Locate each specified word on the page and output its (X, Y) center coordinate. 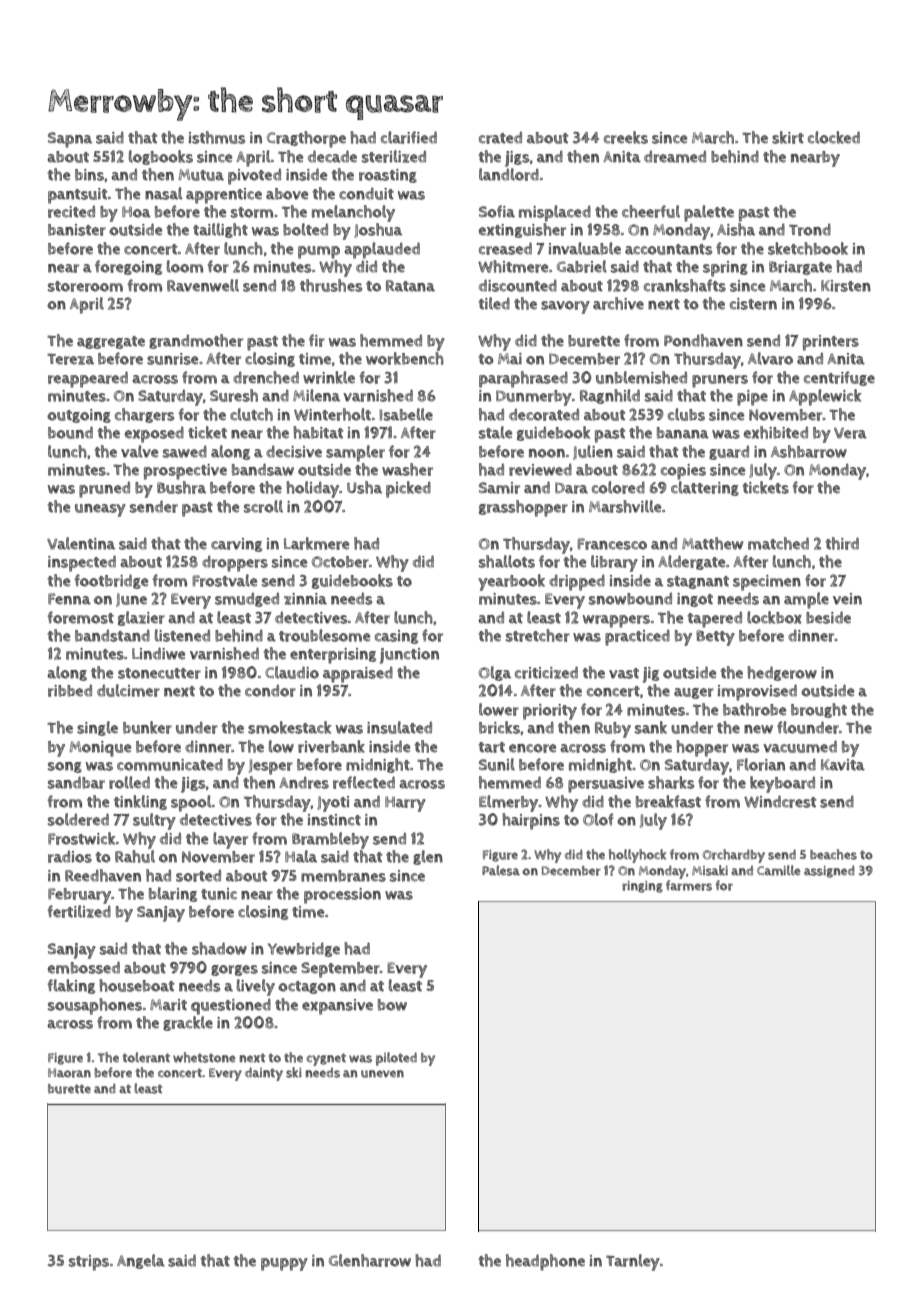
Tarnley (633, 1262)
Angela (141, 1261)
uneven (382, 1074)
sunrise (172, 359)
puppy (284, 1264)
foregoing (128, 267)
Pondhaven (703, 340)
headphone (545, 1262)
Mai (510, 359)
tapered (714, 620)
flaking (71, 986)
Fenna (69, 599)
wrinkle (329, 377)
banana (683, 433)
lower (499, 709)
